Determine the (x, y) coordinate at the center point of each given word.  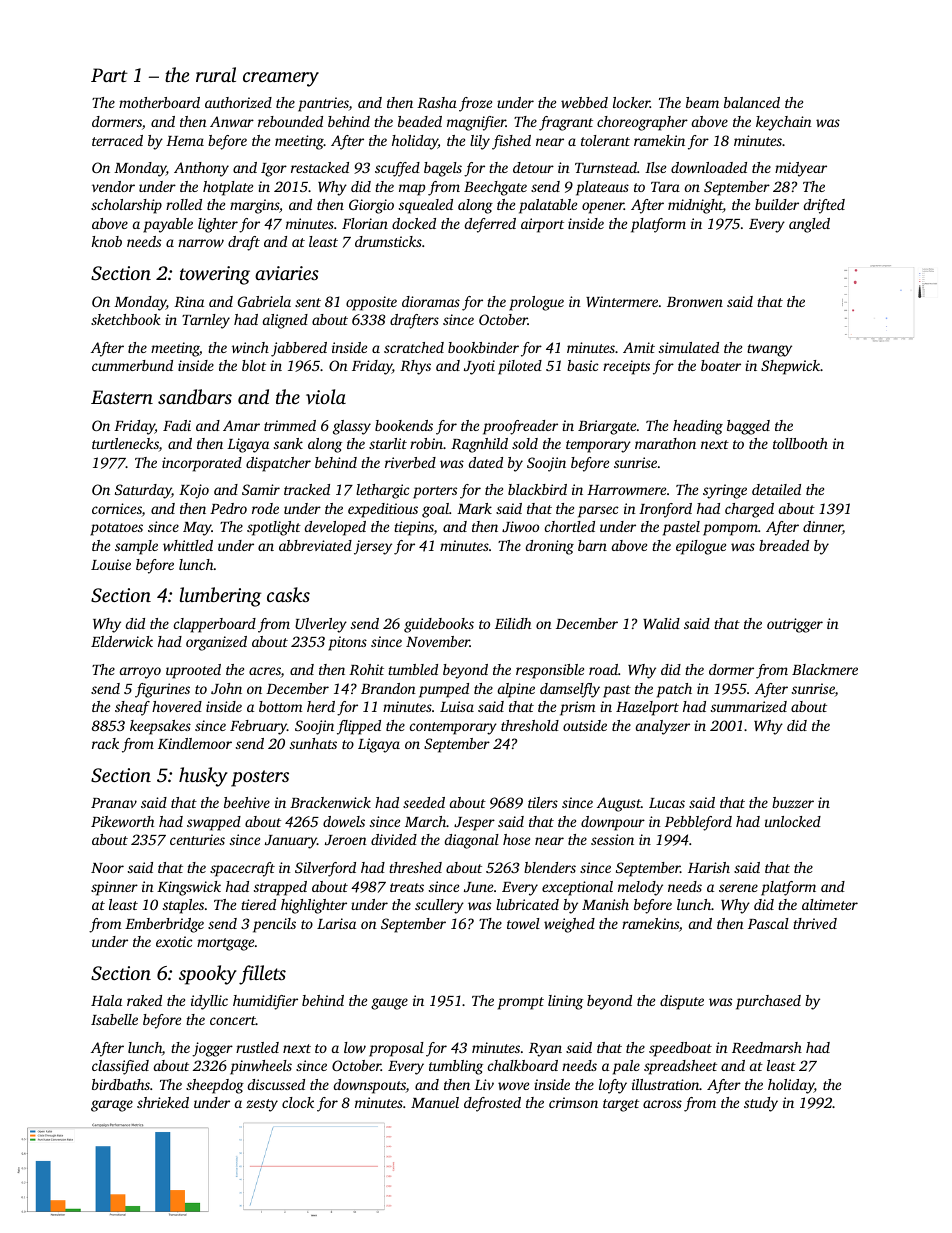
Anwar (232, 121)
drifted (824, 206)
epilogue (701, 547)
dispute (682, 1002)
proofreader (520, 427)
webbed (584, 102)
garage (112, 1106)
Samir (261, 489)
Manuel (435, 1102)
